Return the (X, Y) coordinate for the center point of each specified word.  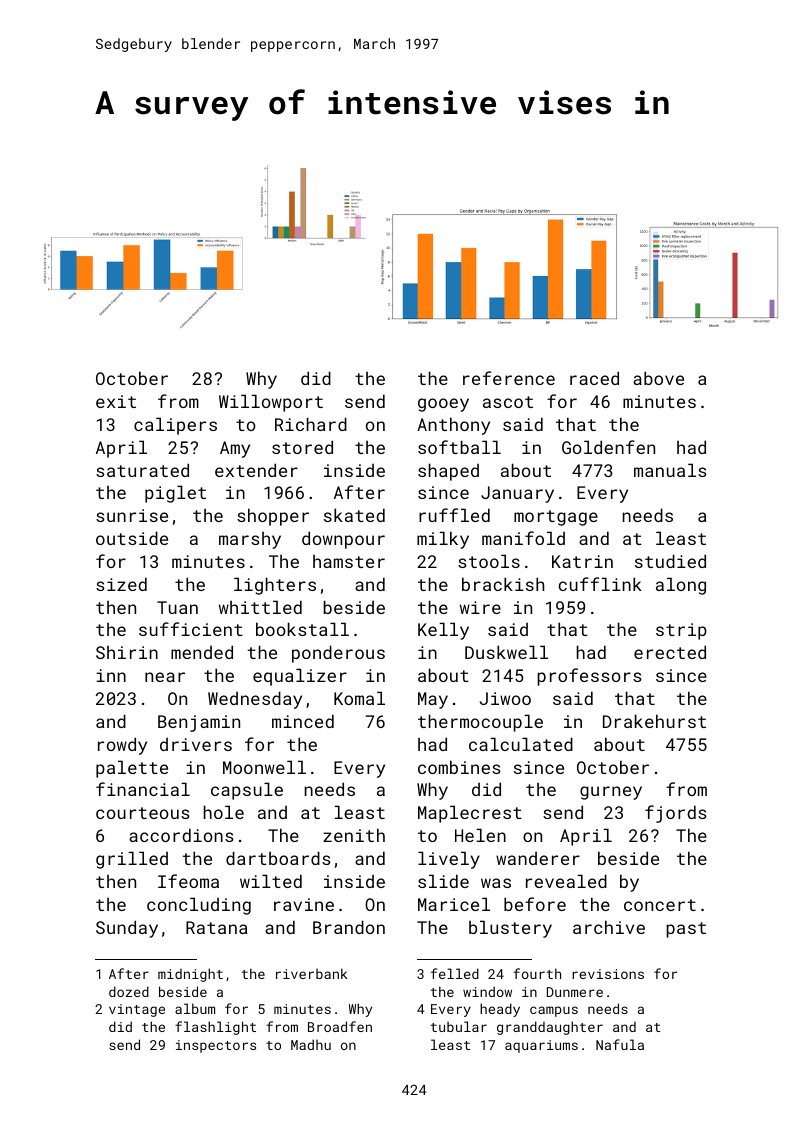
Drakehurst (654, 721)
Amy (235, 449)
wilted (271, 881)
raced (594, 378)
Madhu (311, 1044)
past (686, 930)
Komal (359, 698)
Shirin (127, 652)
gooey (443, 405)
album (195, 1008)
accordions (181, 835)
